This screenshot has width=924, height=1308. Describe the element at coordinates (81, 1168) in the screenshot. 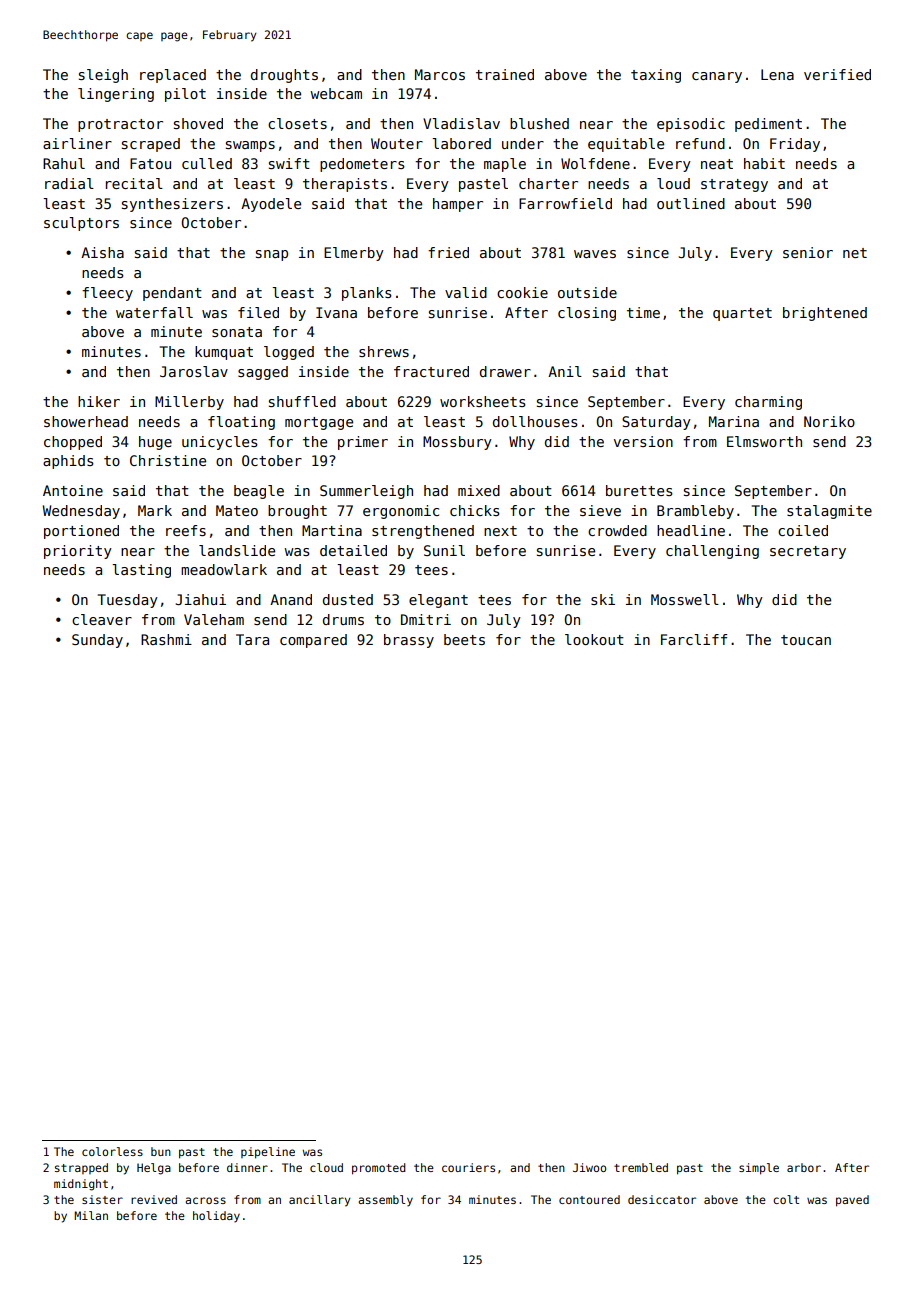

I see `strapped` at that location.
